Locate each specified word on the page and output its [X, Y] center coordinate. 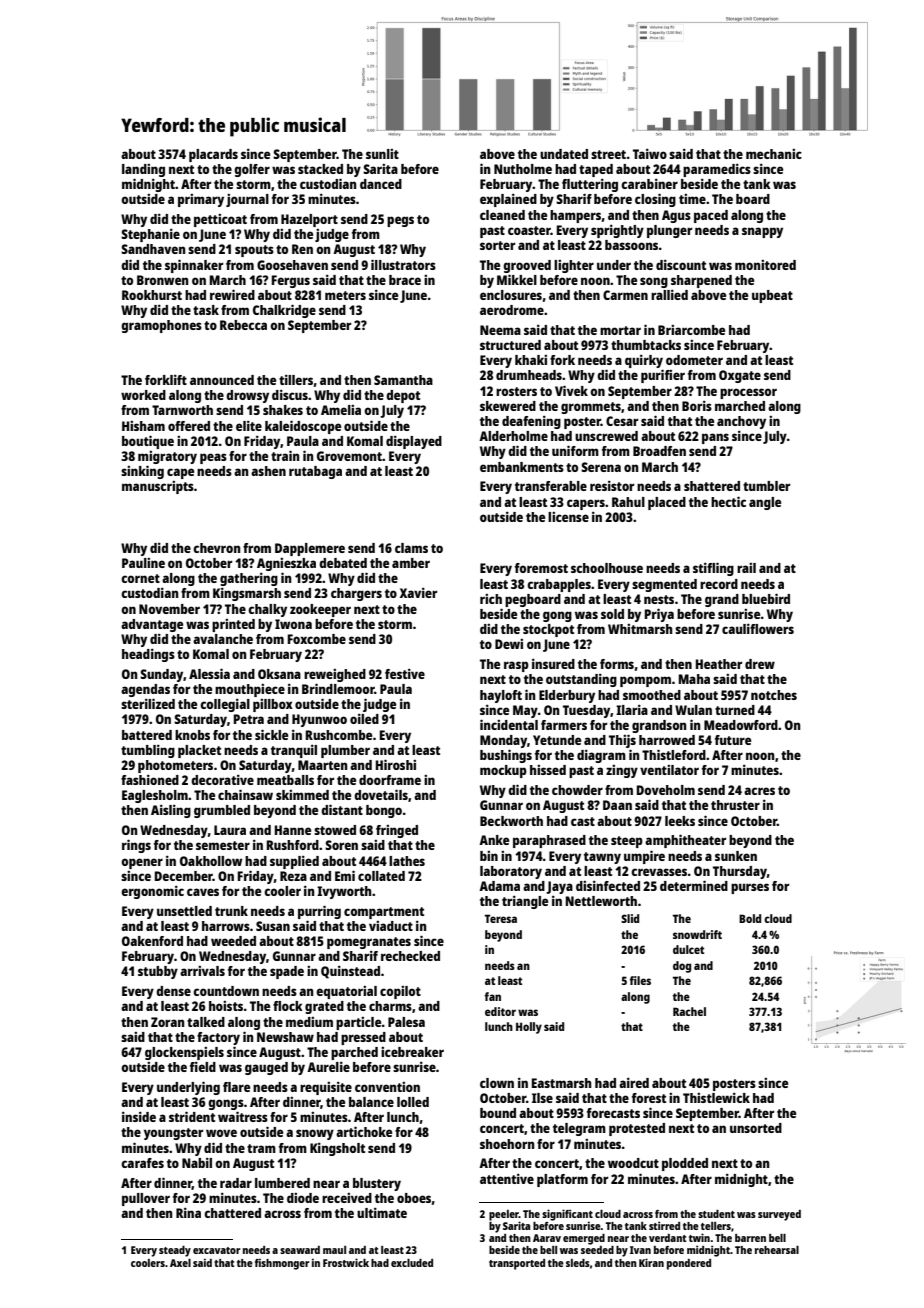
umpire [644, 857]
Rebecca [243, 325]
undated [564, 154]
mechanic [774, 154]
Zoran [168, 1022]
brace [405, 280]
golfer [252, 170]
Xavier [418, 592]
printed [233, 625]
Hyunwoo [319, 720]
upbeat [772, 296]
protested [637, 1129]
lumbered [282, 1183]
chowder [577, 790]
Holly [529, 1028]
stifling [713, 569]
